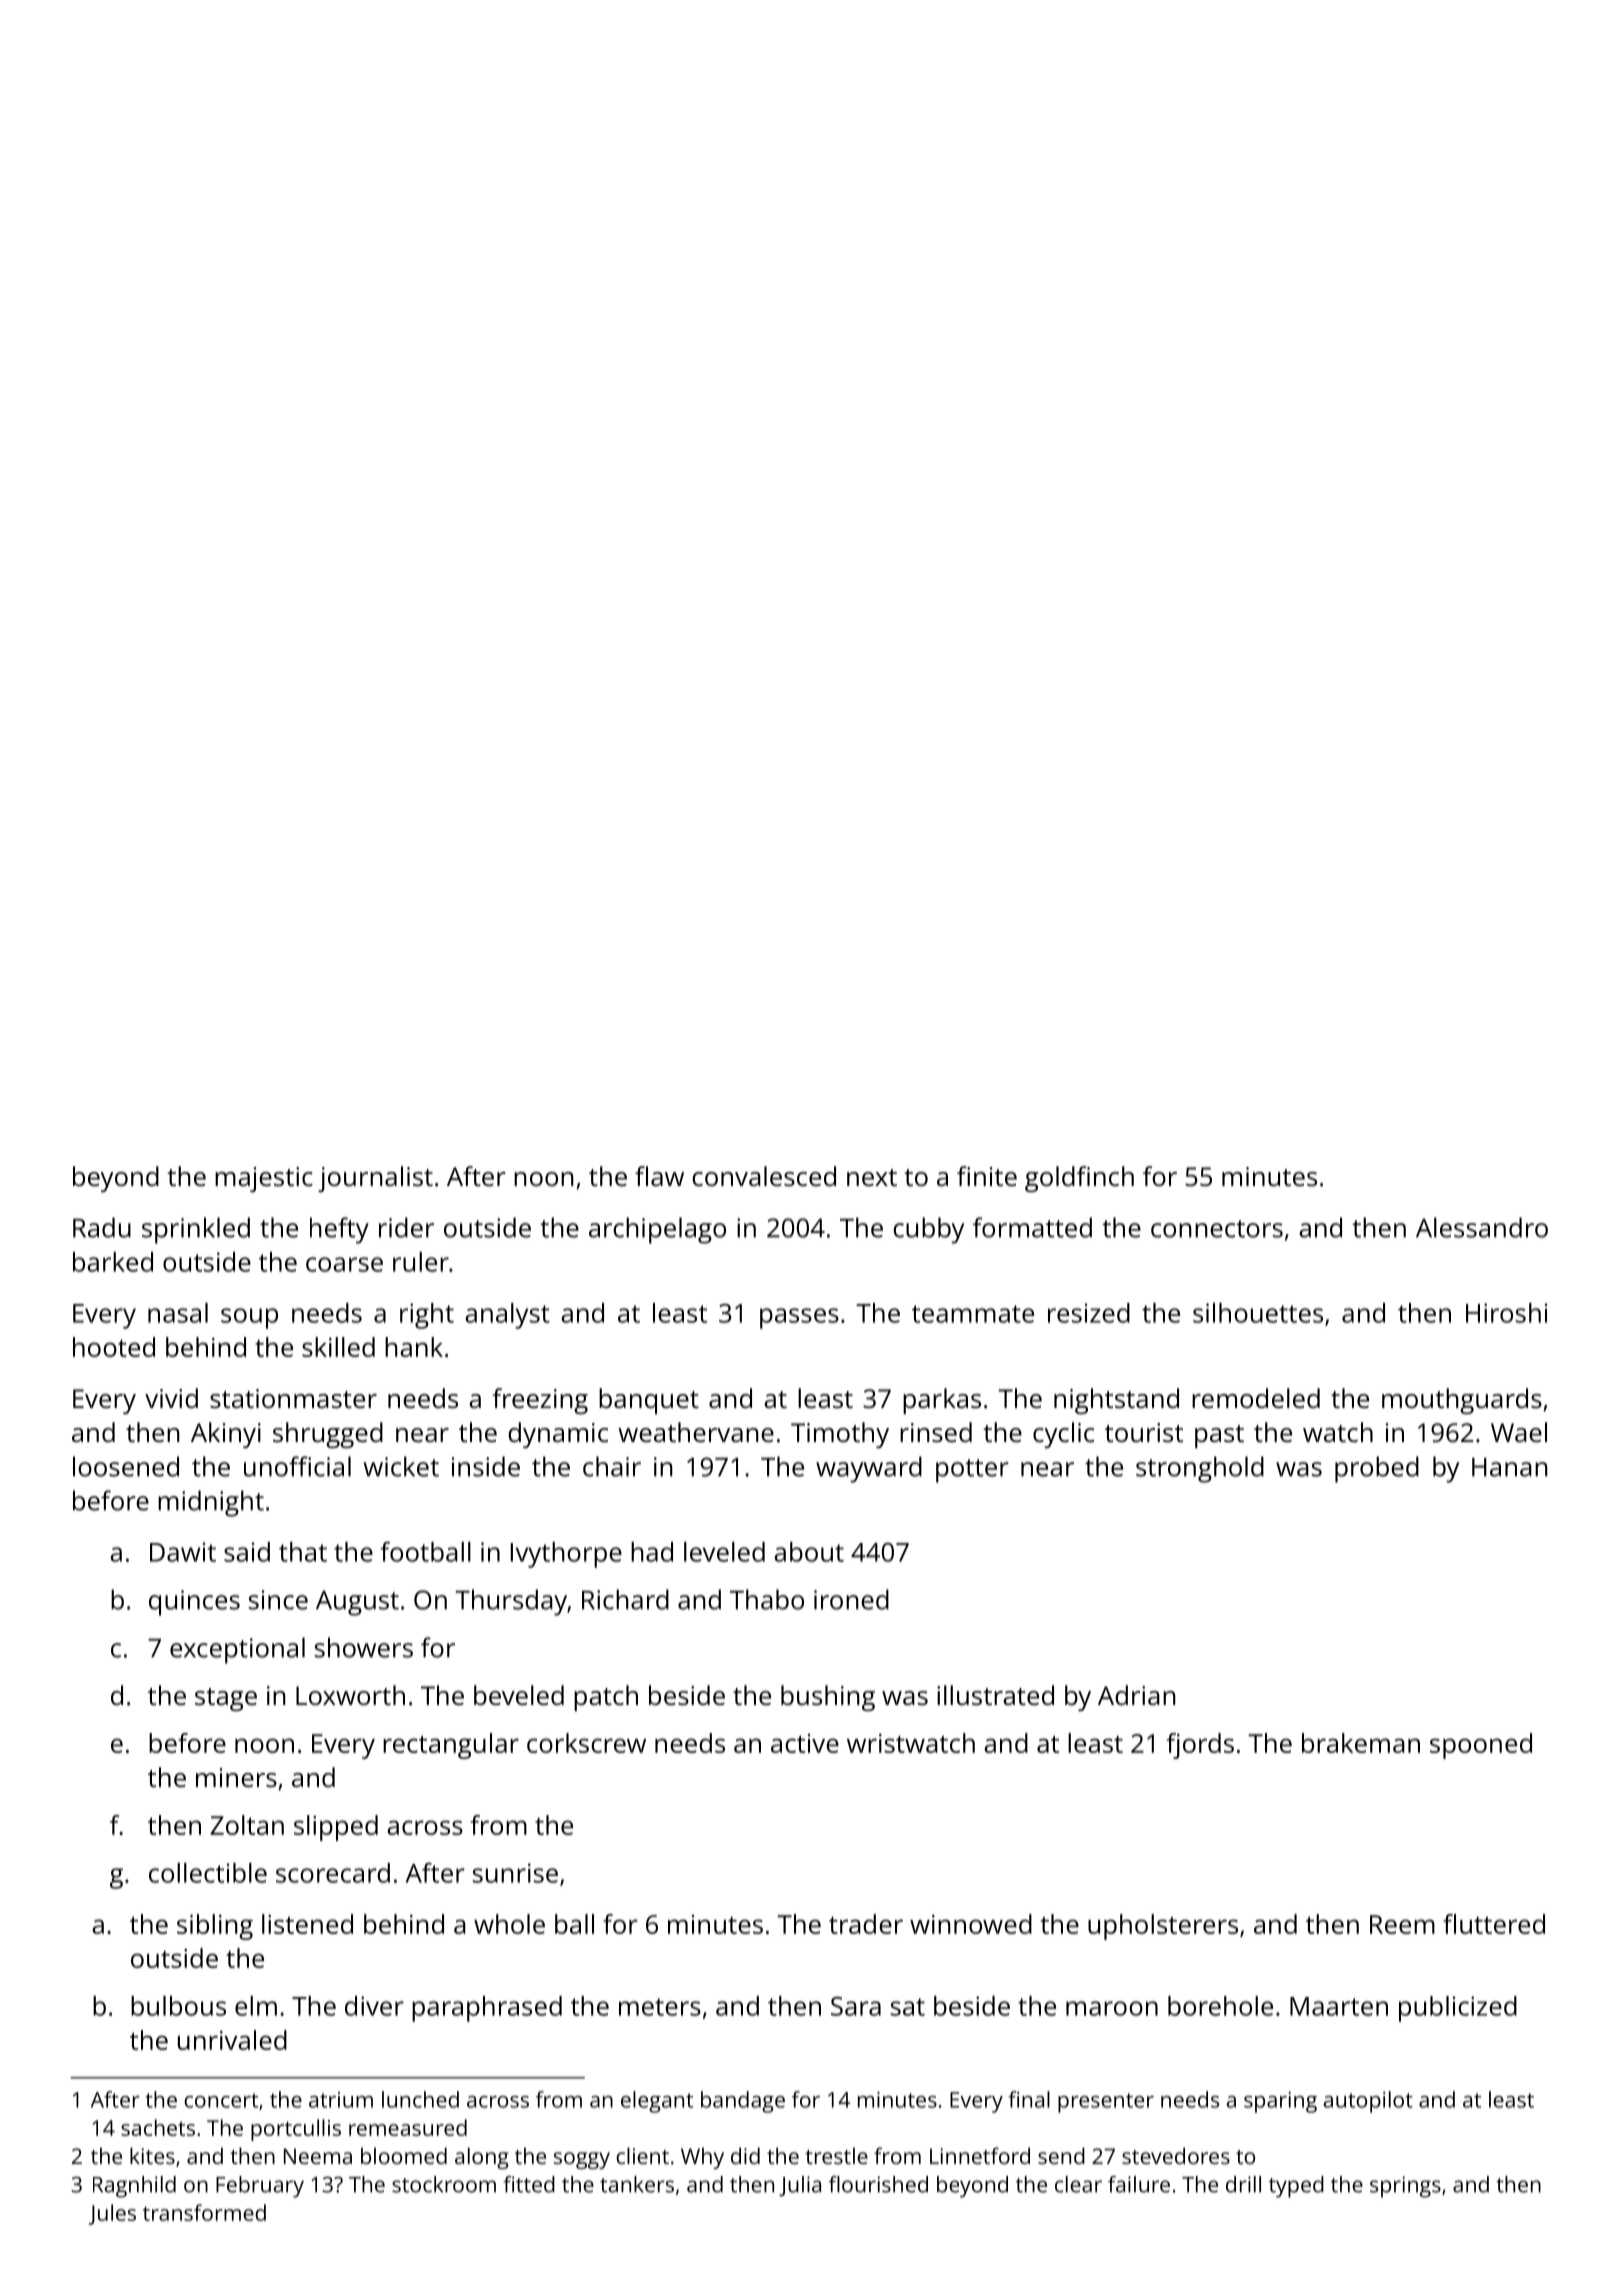  I want to click on goldfinch, so click(1079, 1179).
